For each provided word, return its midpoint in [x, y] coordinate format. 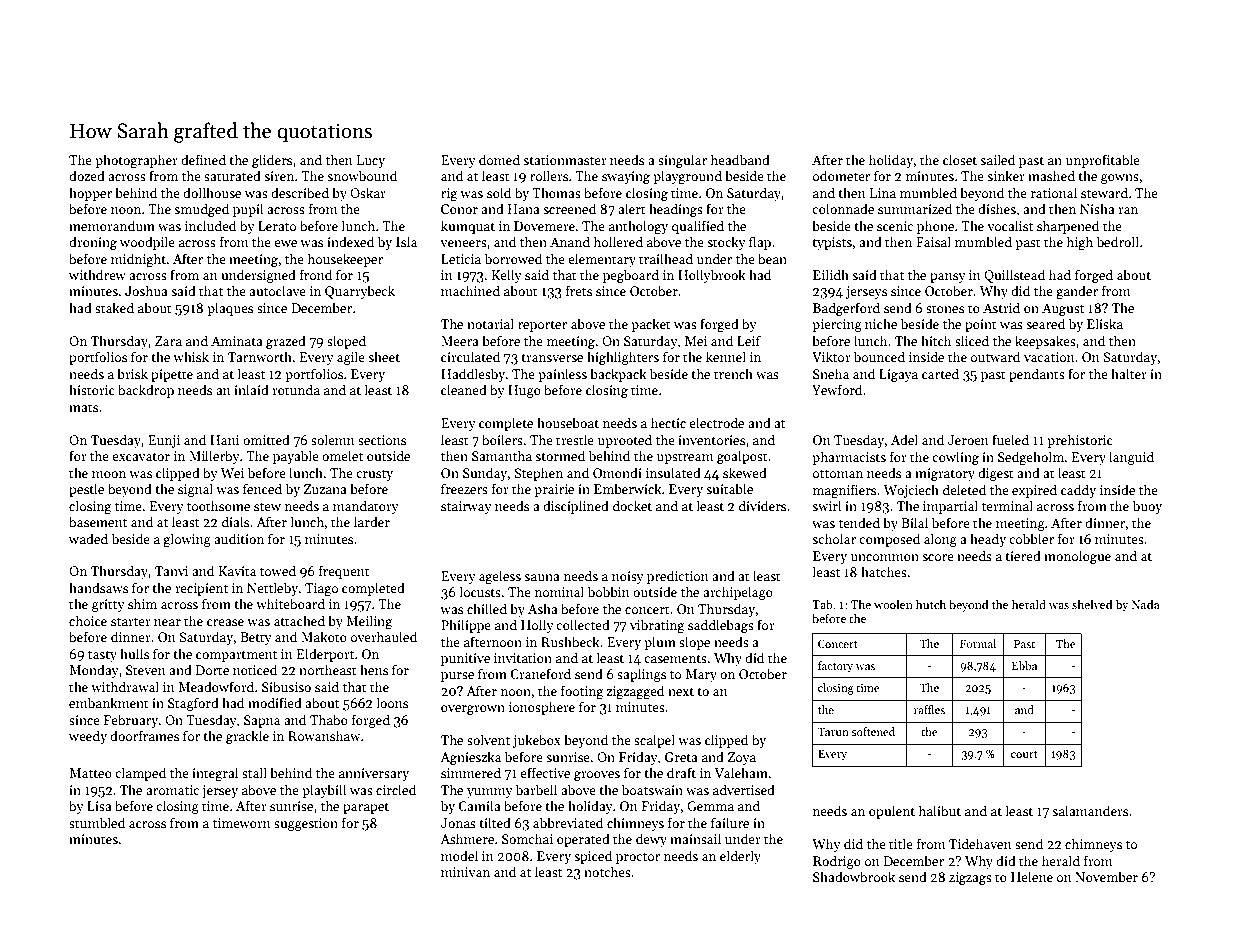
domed [499, 159]
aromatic [172, 790]
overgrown [473, 710]
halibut [940, 810]
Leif [749, 340]
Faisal [933, 241]
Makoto [324, 636]
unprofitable [1103, 161]
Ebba [1024, 665]
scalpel [654, 741]
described [300, 192]
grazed [286, 342]
